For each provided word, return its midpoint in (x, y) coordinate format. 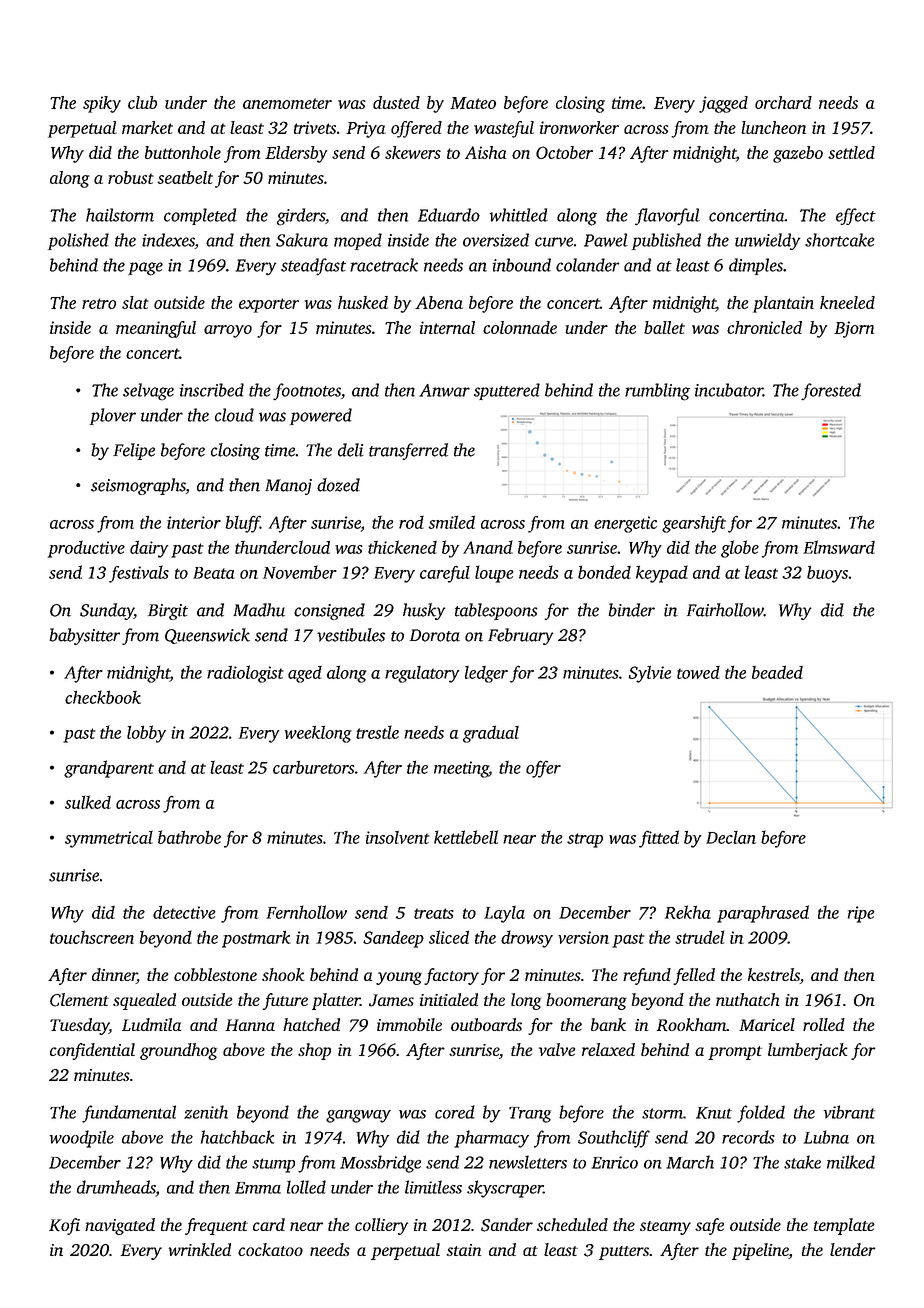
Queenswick (207, 636)
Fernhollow (306, 912)
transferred (408, 451)
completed (200, 216)
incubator (729, 390)
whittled (519, 215)
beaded (777, 672)
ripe (861, 914)
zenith (206, 1112)
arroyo (228, 331)
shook (283, 974)
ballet (664, 327)
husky (424, 611)
